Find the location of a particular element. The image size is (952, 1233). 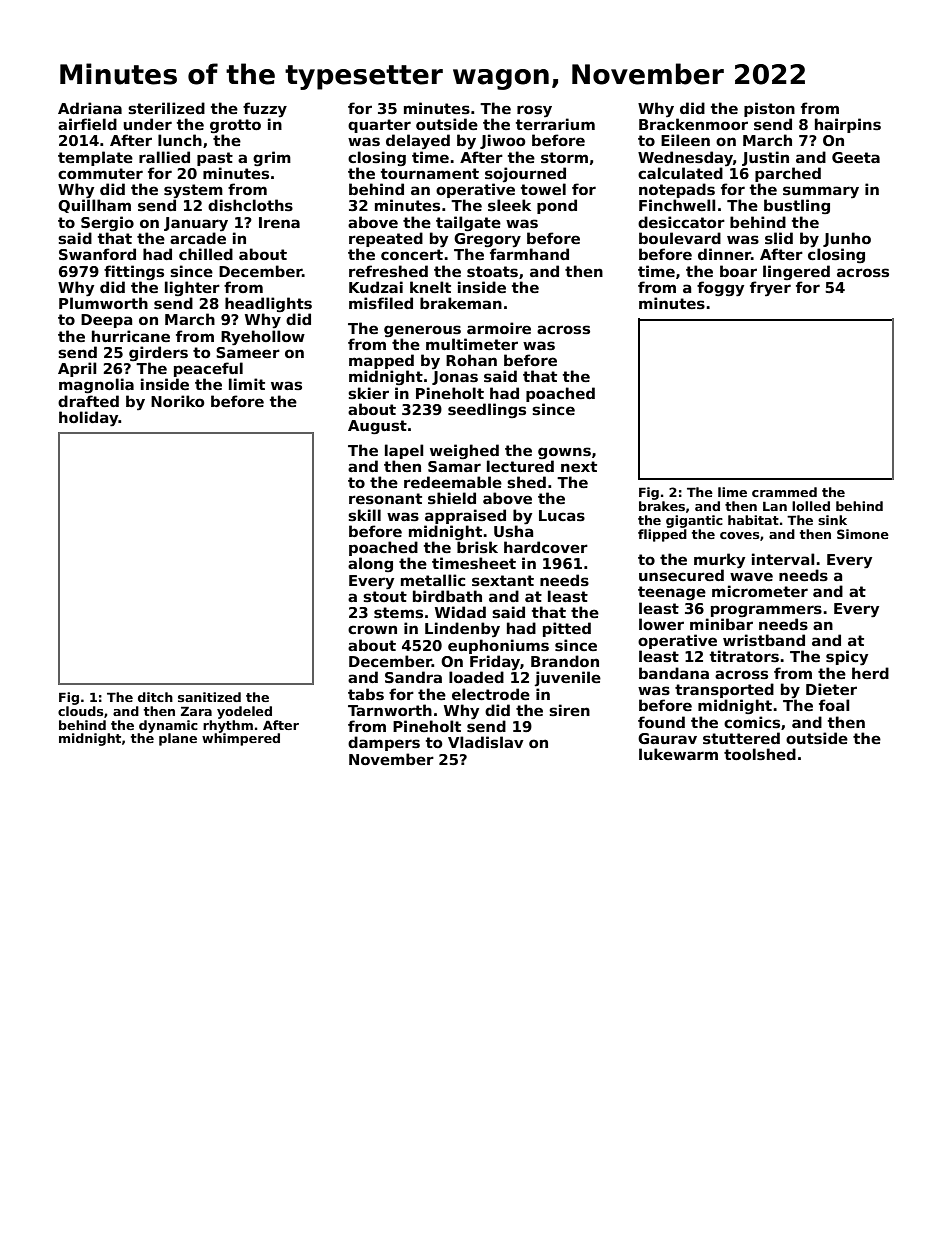

Adriana is located at coordinates (90, 108).
